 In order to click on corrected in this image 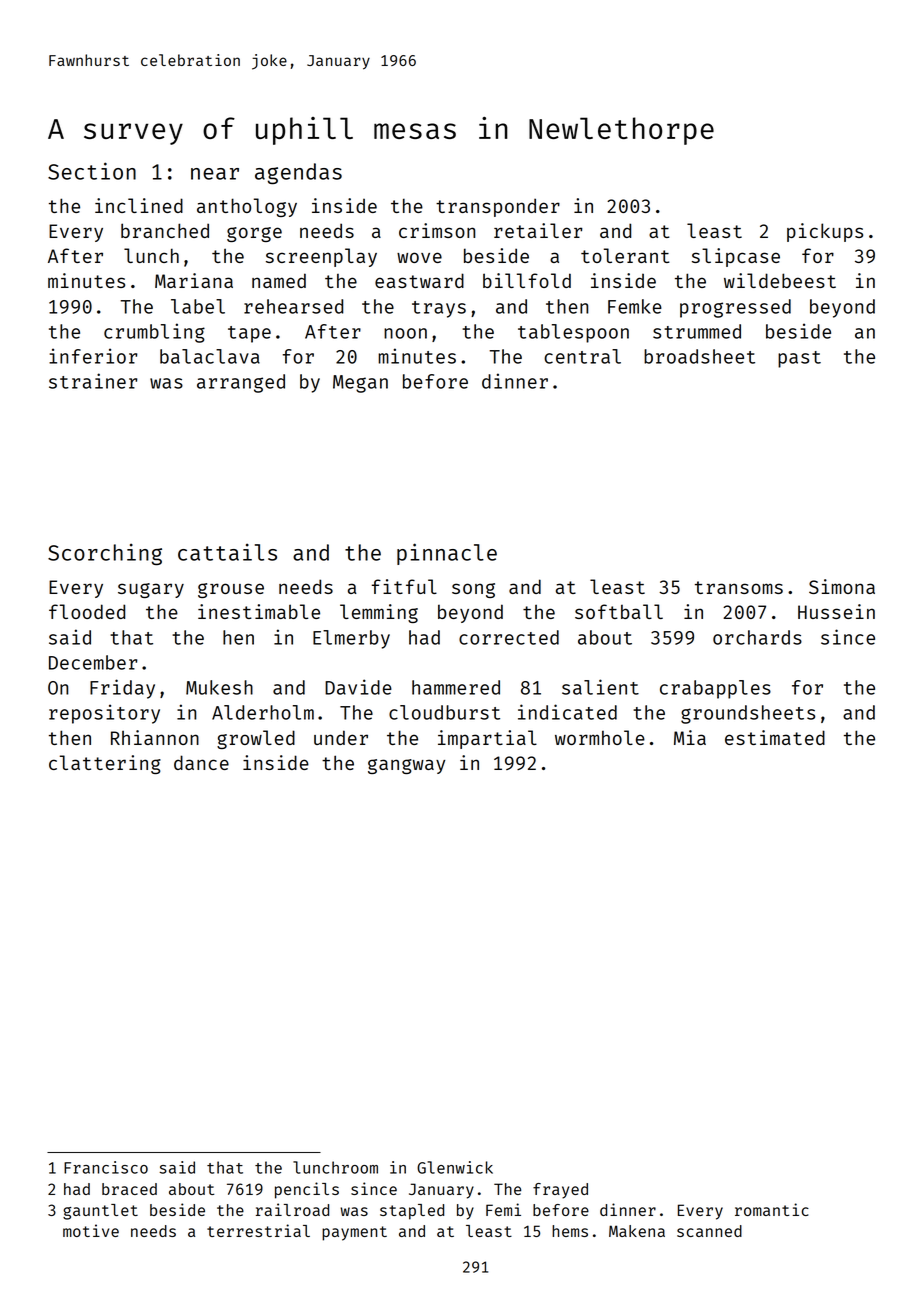, I will do `click(509, 637)`.
